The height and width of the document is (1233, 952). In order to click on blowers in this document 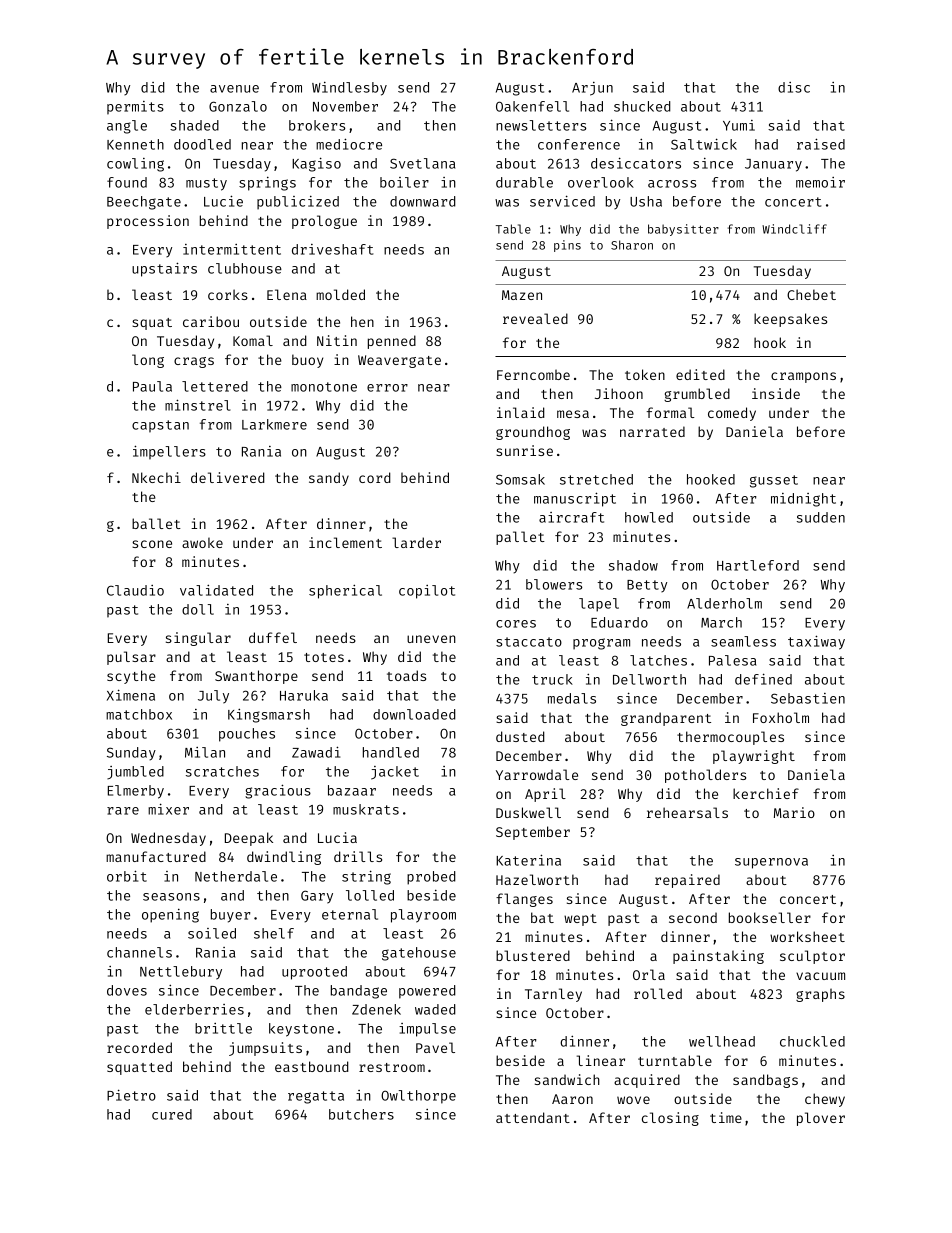, I will do `click(554, 584)`.
